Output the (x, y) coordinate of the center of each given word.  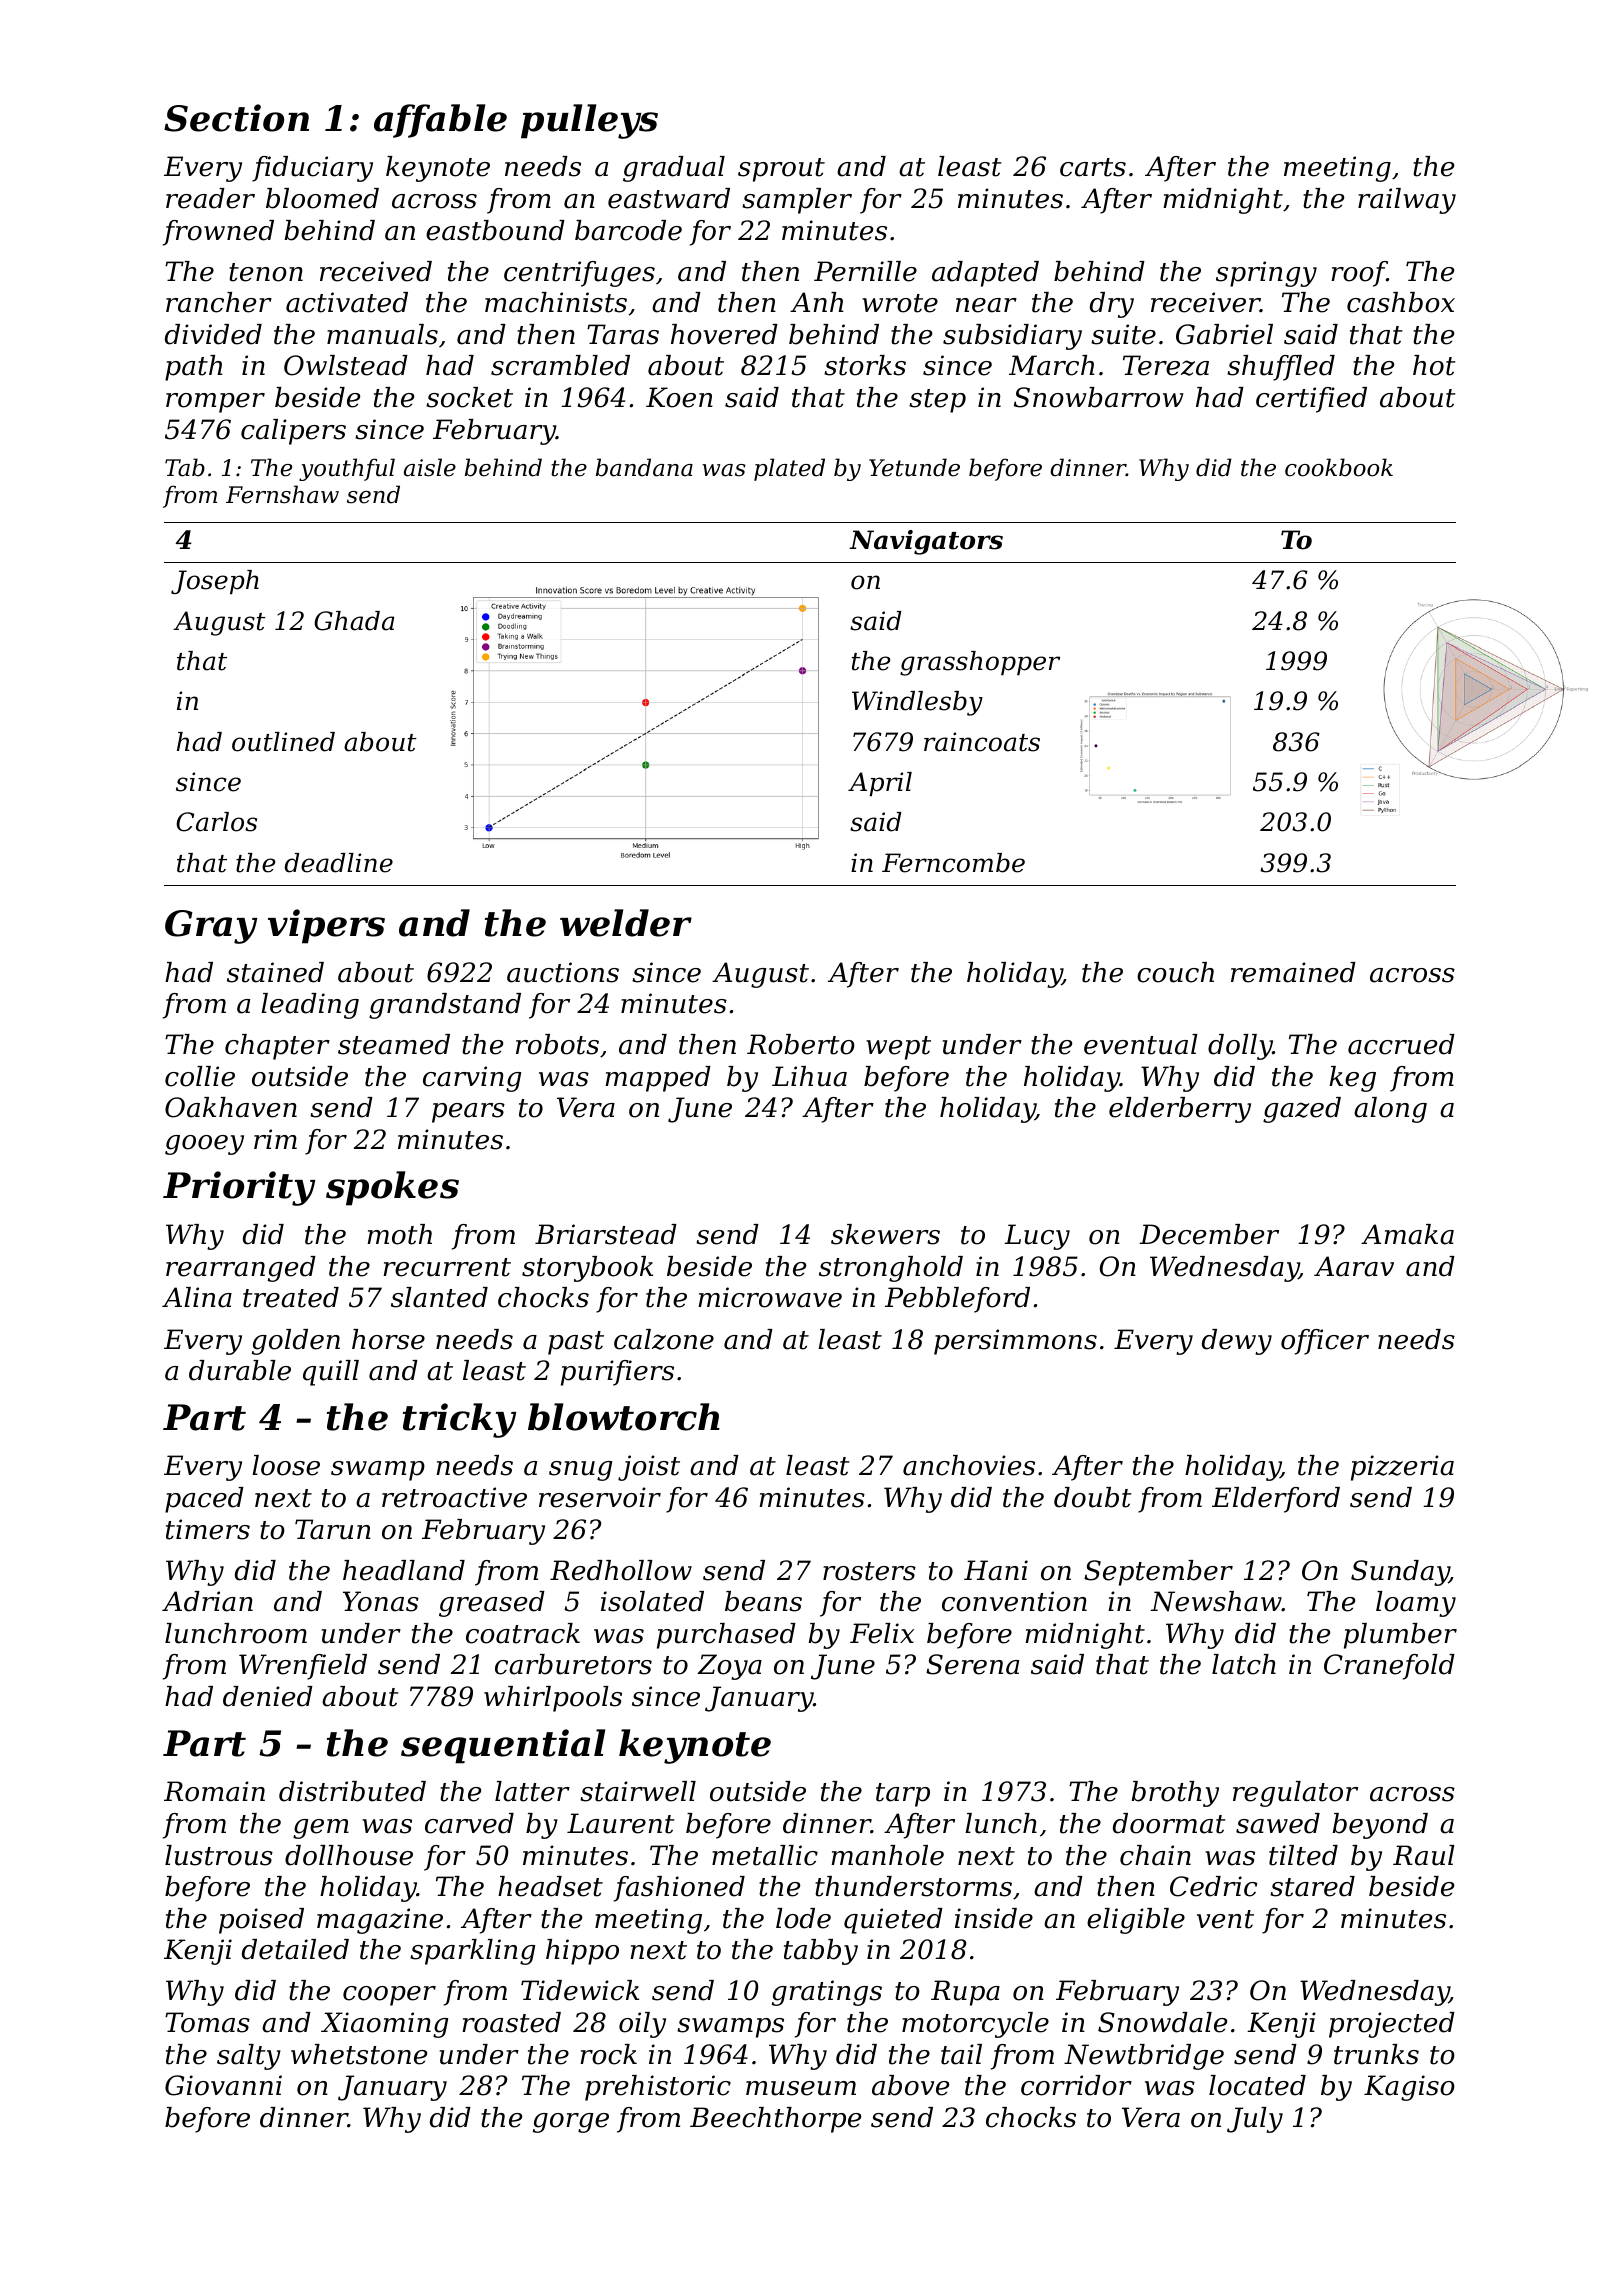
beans (763, 1601)
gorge (571, 2123)
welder (626, 923)
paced (204, 1500)
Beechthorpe (775, 2120)
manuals (382, 334)
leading (310, 1006)
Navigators (926, 542)
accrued (1401, 1044)
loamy (1416, 1604)
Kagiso (1409, 2088)
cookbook (1339, 467)
